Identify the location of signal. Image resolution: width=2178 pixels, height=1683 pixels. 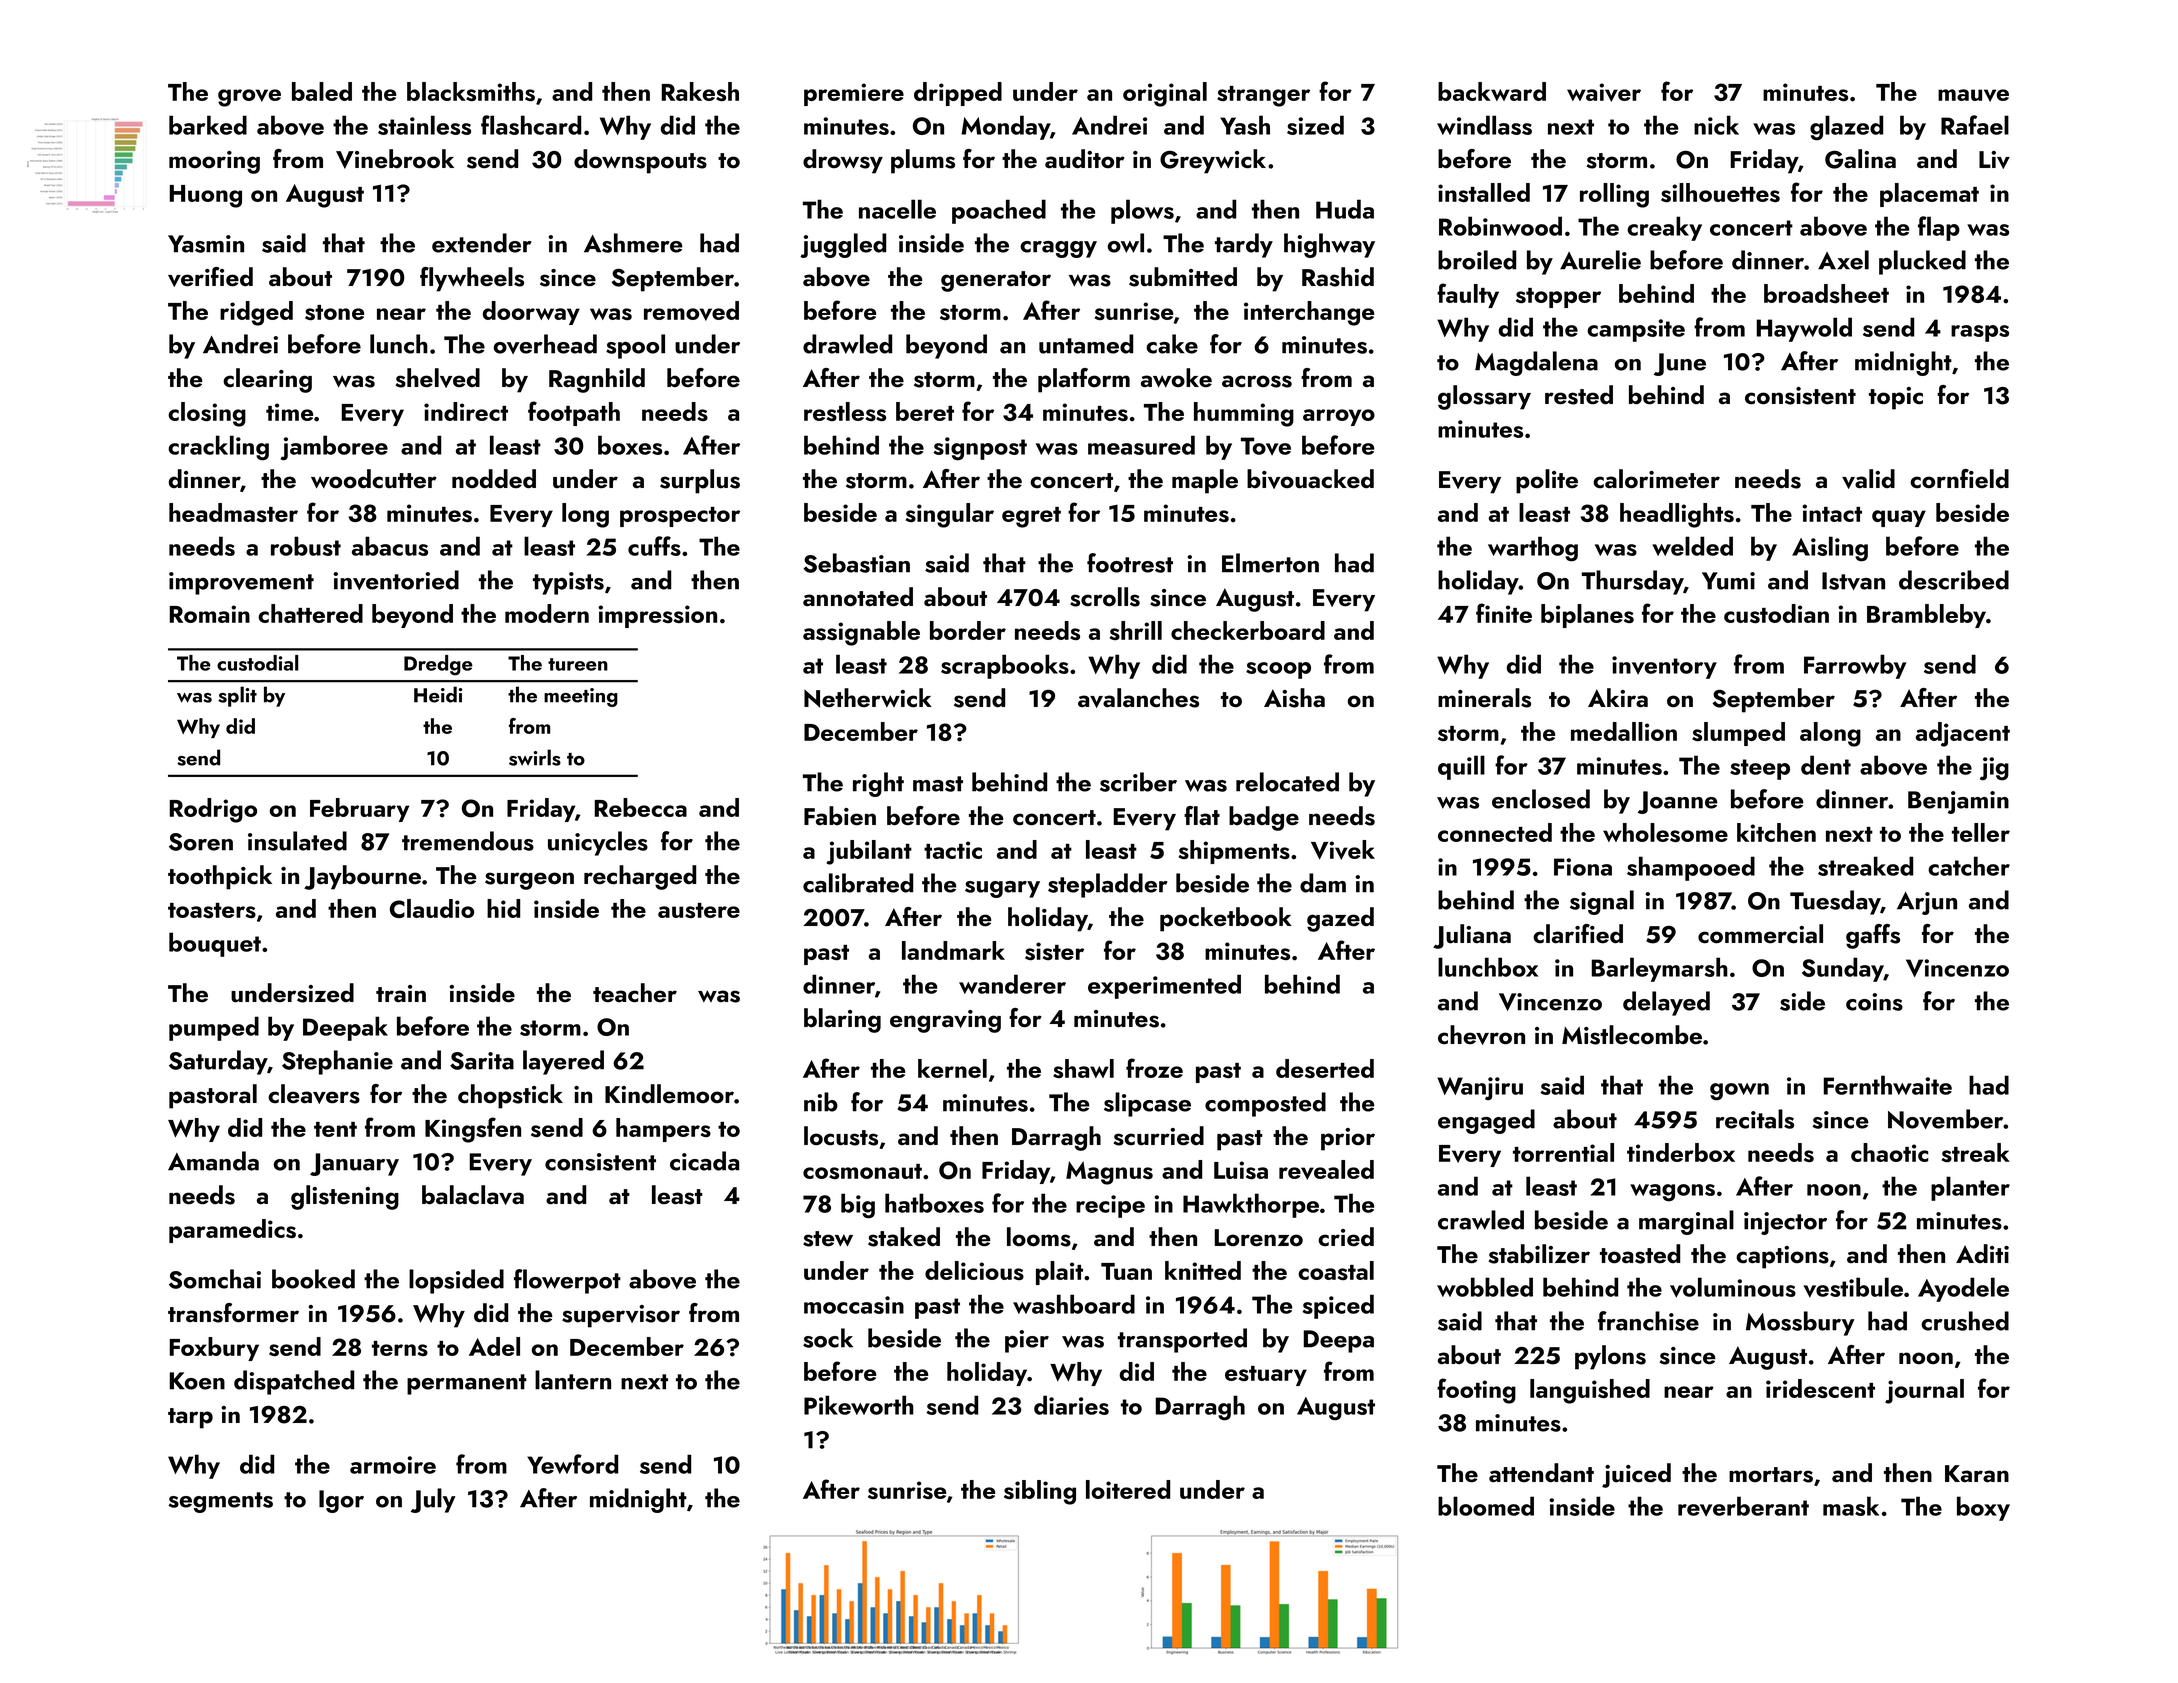
(1602, 902).
